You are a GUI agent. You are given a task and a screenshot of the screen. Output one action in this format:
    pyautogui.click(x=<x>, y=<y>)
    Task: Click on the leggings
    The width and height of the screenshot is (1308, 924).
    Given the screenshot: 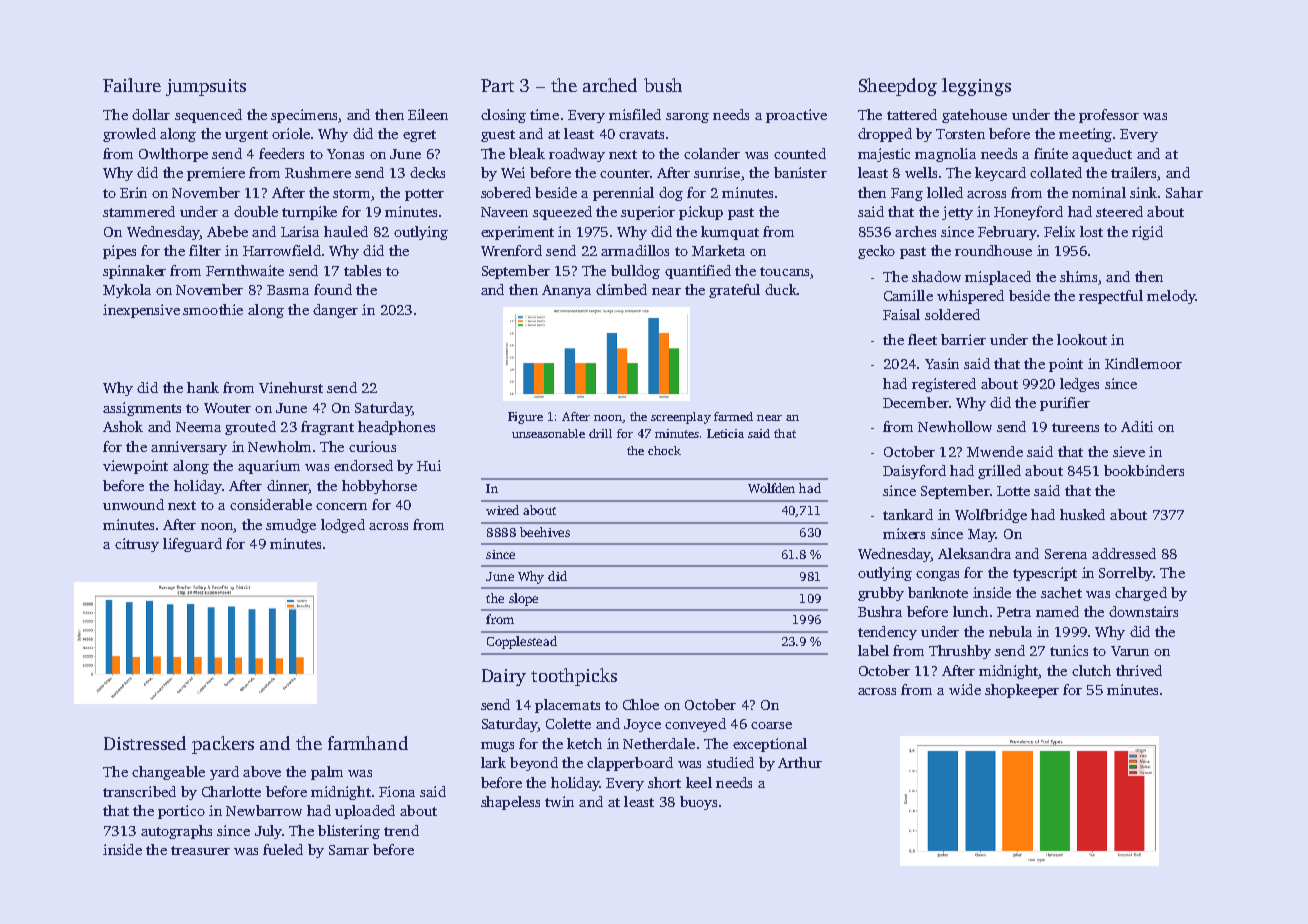 What is the action you would take?
    pyautogui.click(x=976, y=87)
